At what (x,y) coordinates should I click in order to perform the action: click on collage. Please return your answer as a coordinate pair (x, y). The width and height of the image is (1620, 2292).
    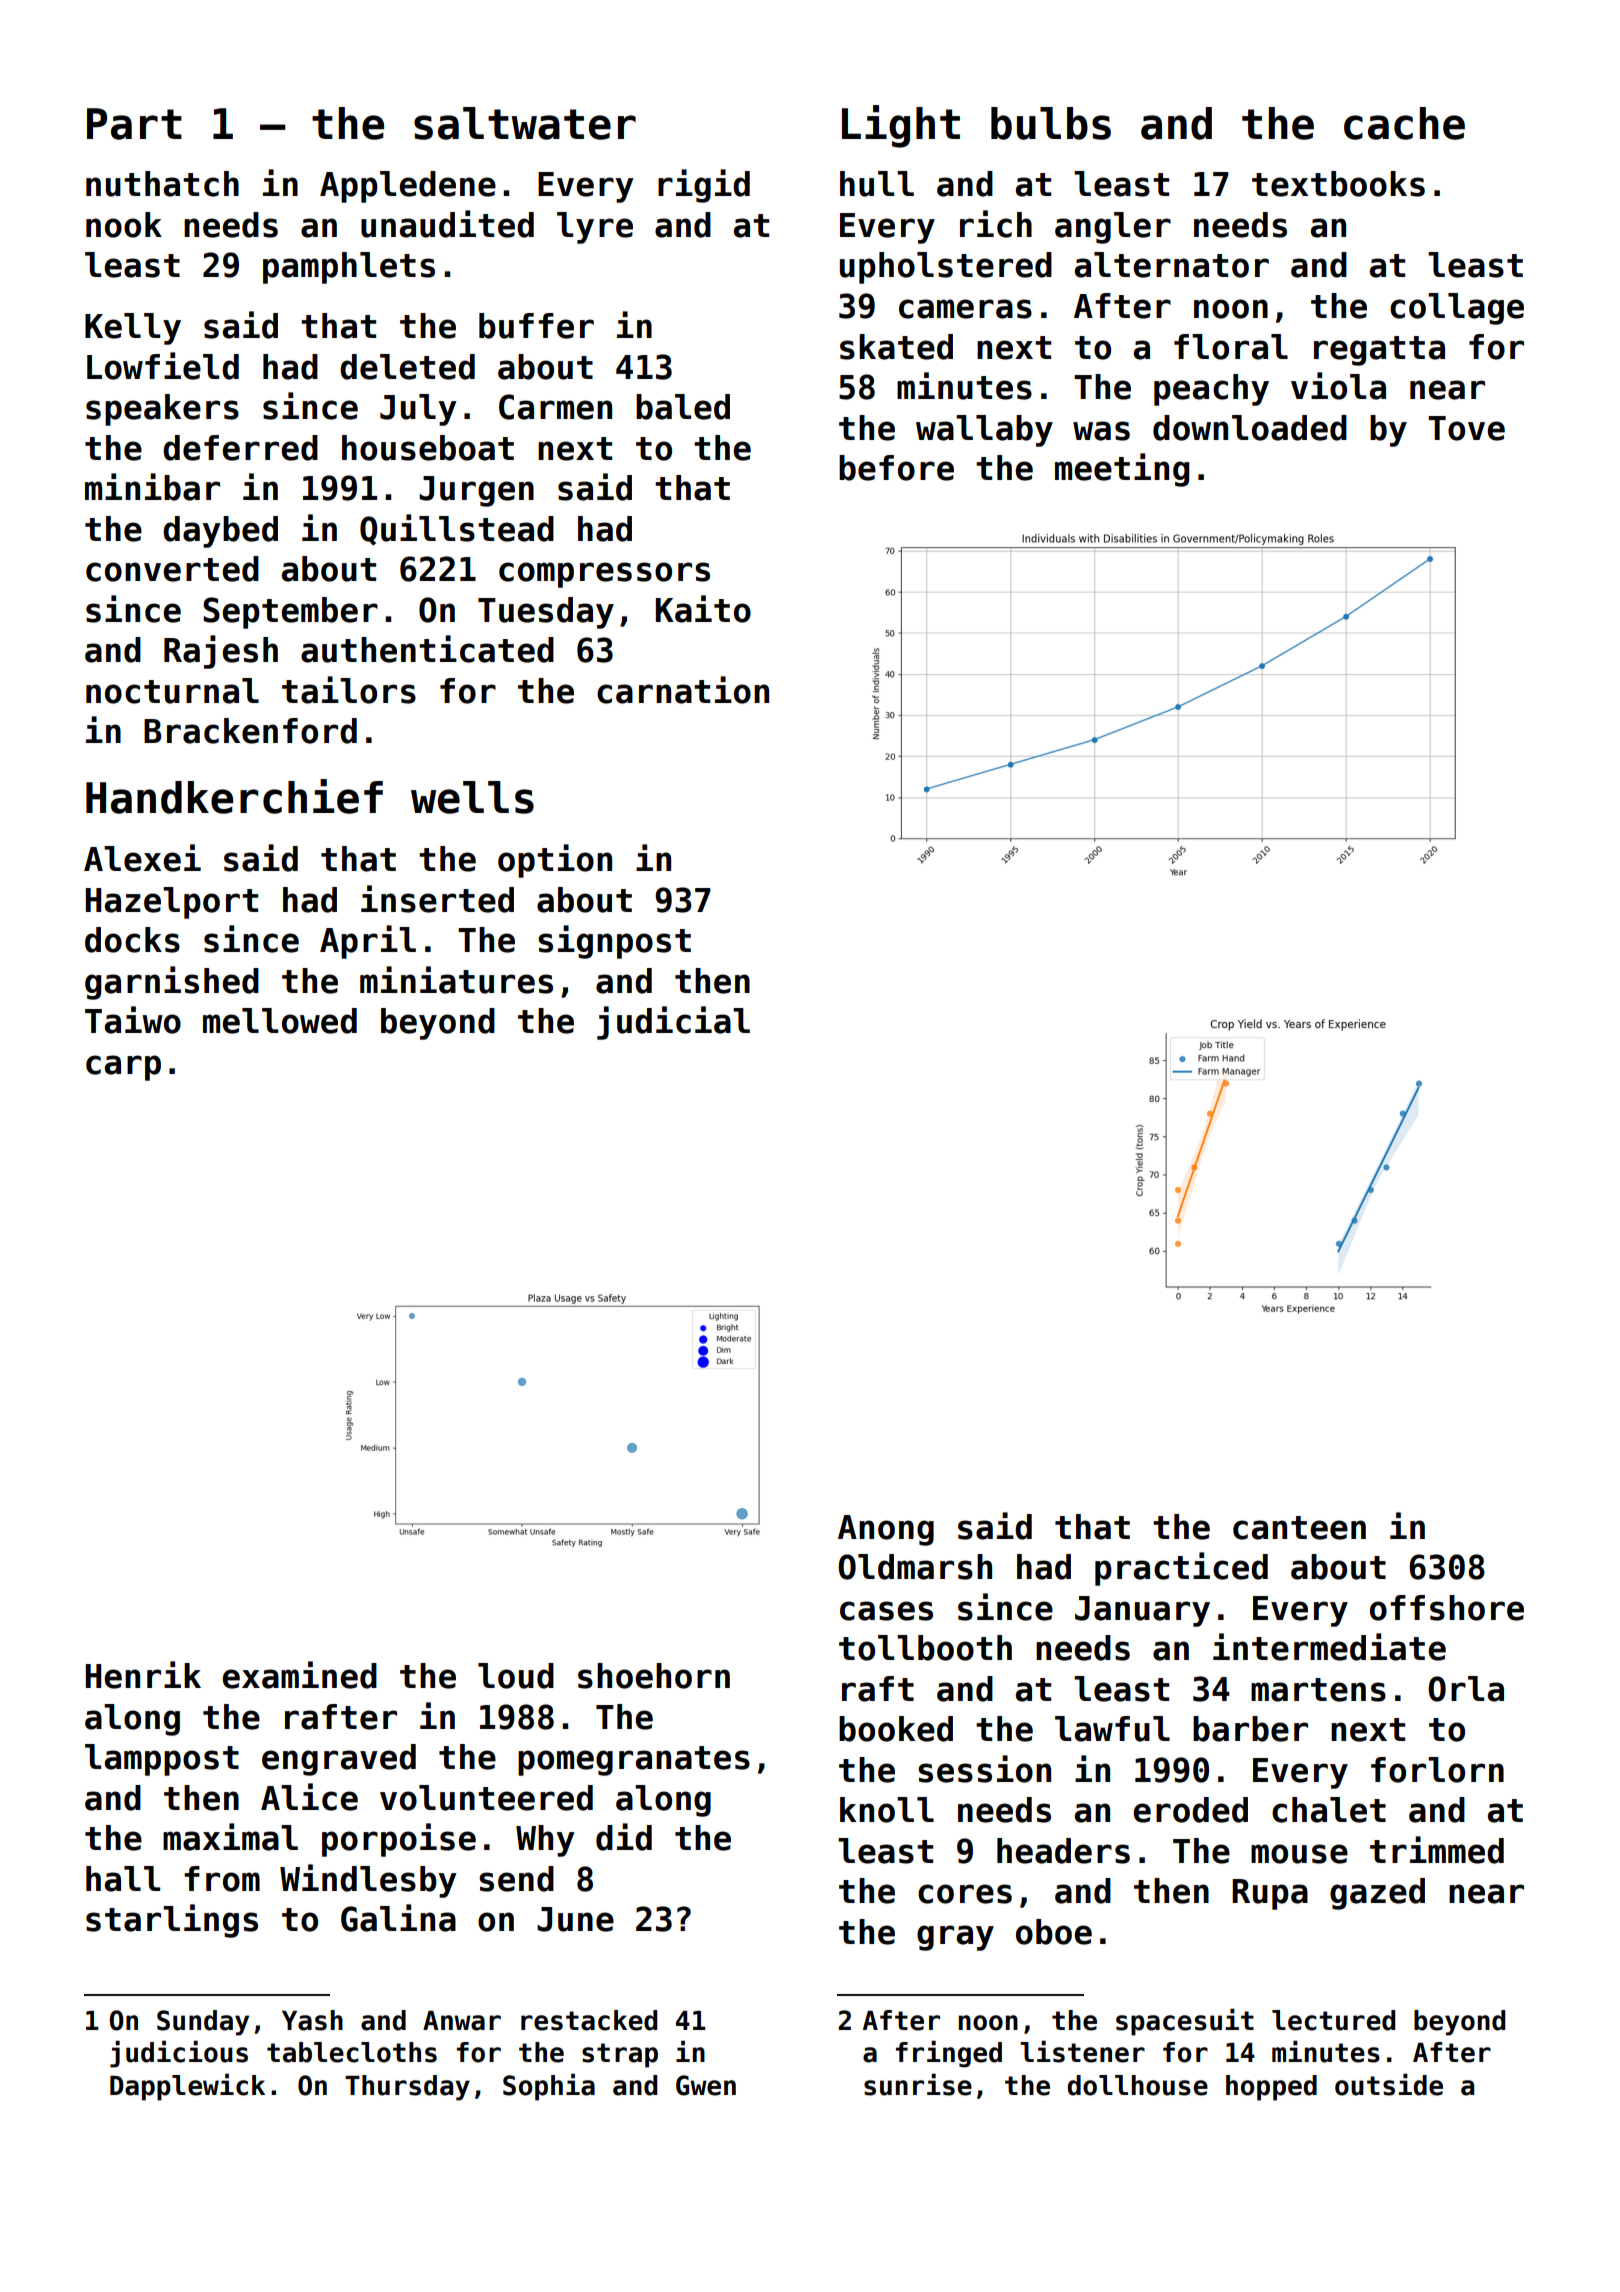
    Looking at the image, I should click on (1457, 309).
